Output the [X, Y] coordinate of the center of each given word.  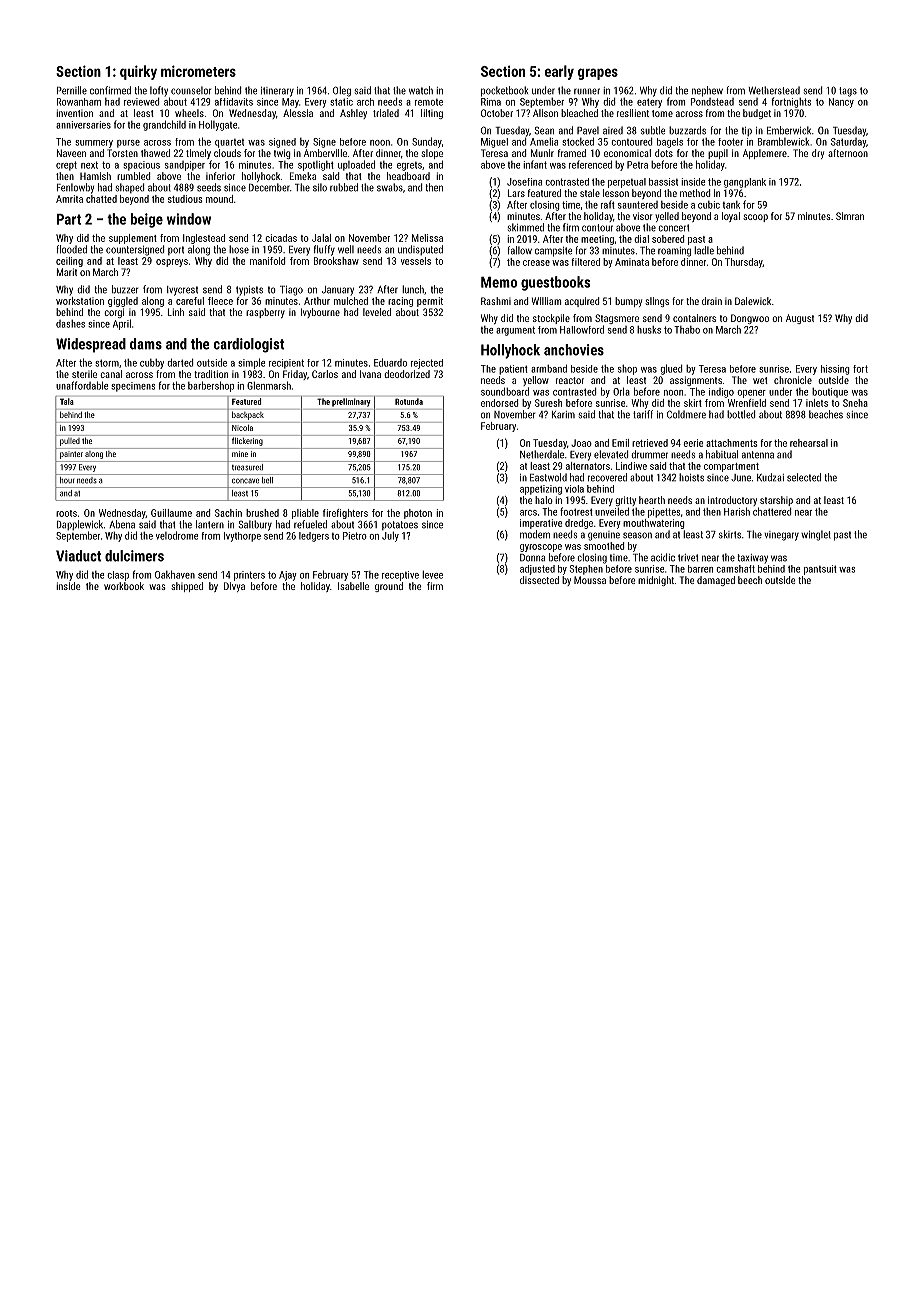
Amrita [69, 199]
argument [515, 331]
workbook [124, 586]
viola [574, 489]
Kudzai [770, 477]
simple [251, 363]
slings [657, 302]
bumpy [628, 302]
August [800, 319]
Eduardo [390, 362]
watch [421, 90]
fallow [519, 250]
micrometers [198, 71]
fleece [220, 301]
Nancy [841, 103]
